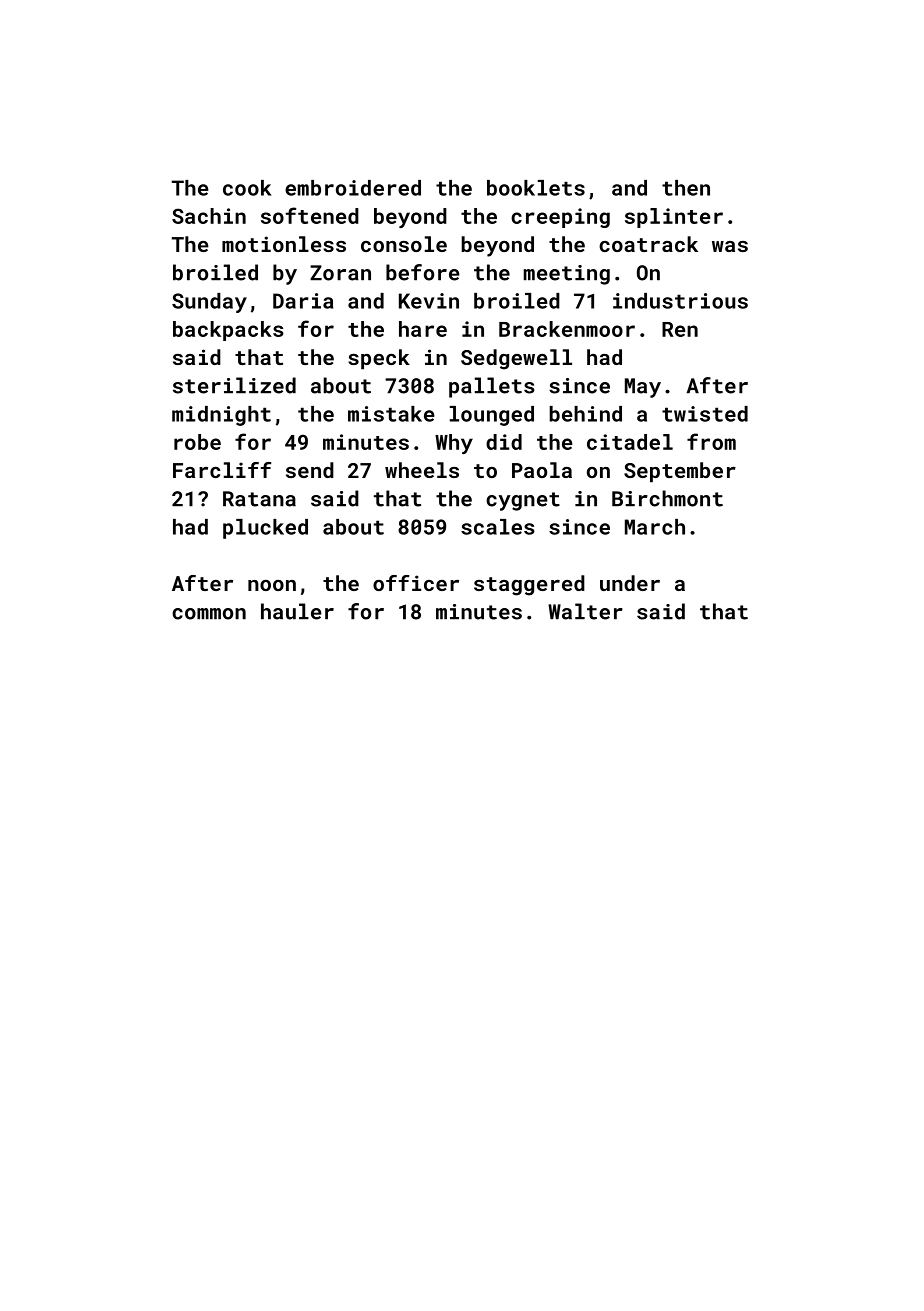 The image size is (924, 1311). Describe the element at coordinates (680, 329) in the document. I see `Ren` at that location.
